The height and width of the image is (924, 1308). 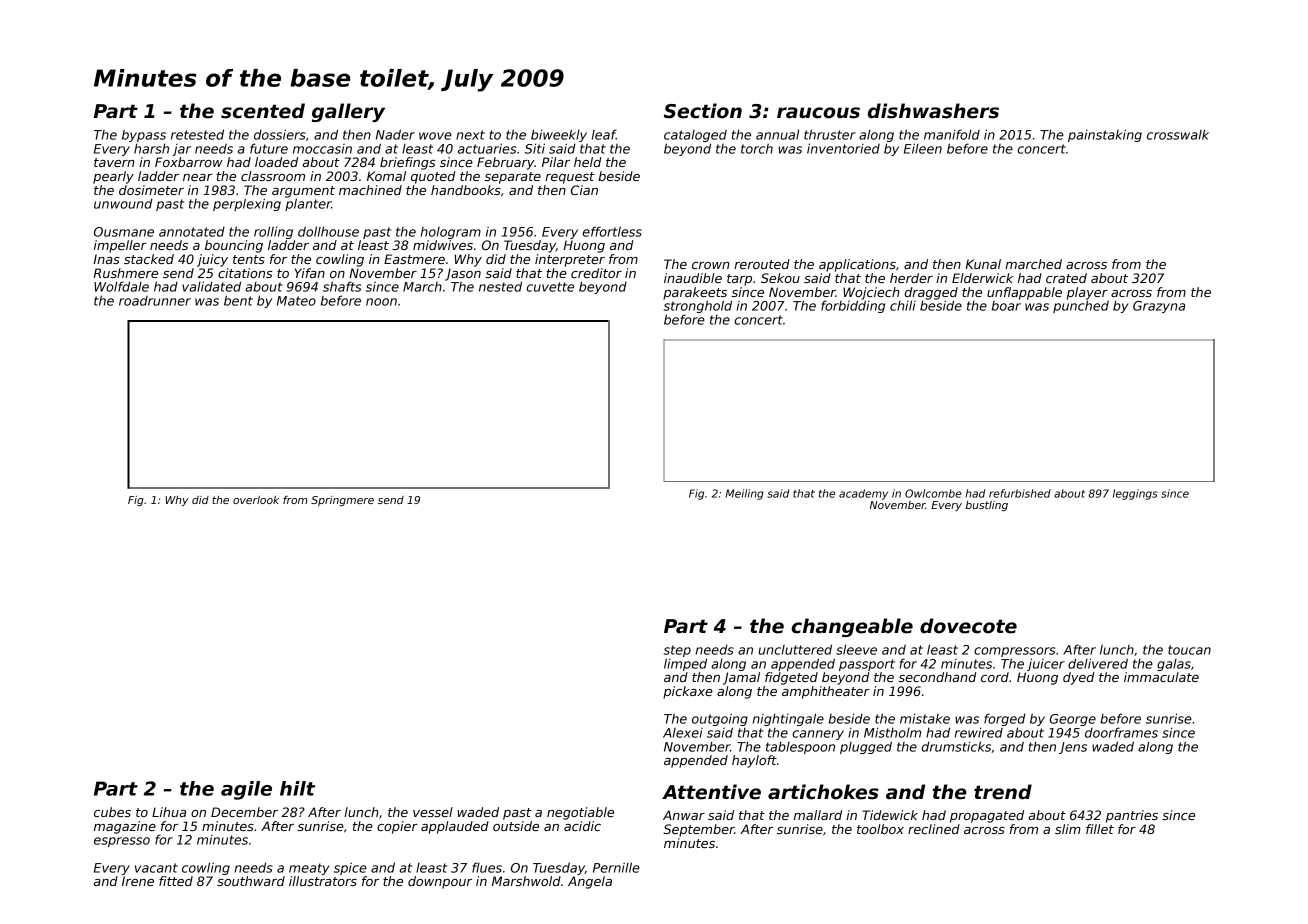 What do you see at coordinates (677, 651) in the image?
I see `step` at bounding box center [677, 651].
